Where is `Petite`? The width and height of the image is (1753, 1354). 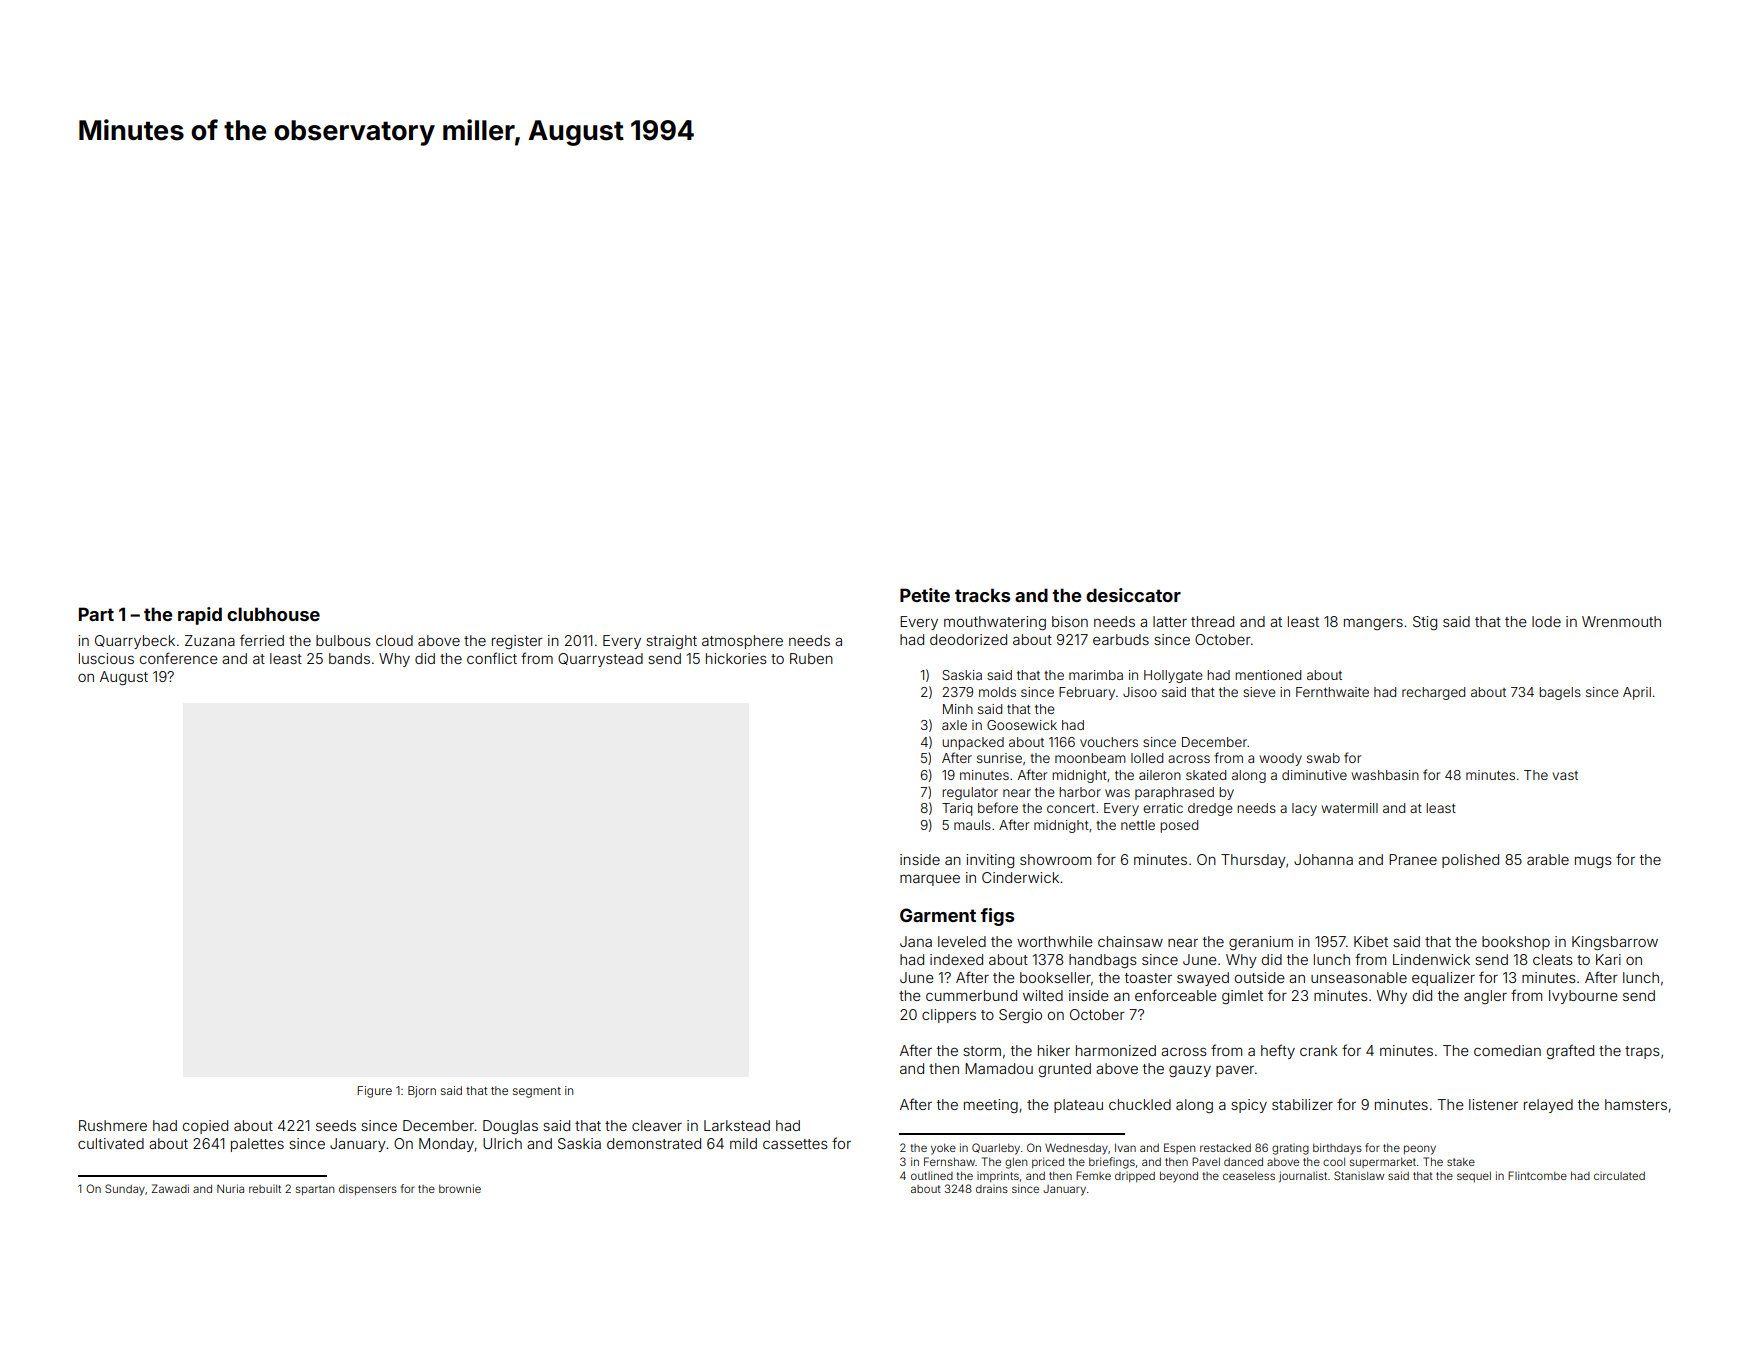 Petite is located at coordinates (925, 595).
